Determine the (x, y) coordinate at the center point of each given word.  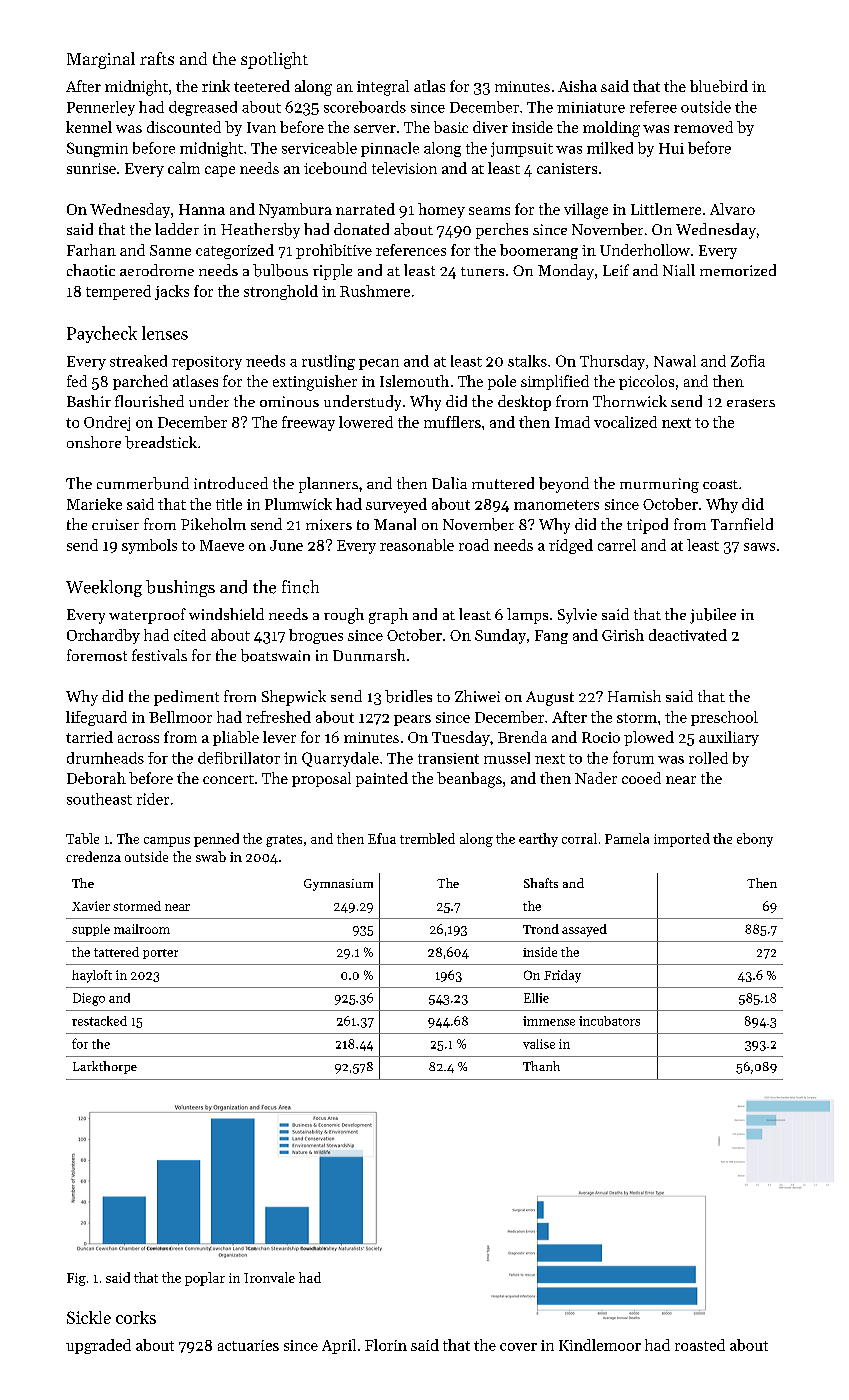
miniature (591, 107)
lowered (366, 422)
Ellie (536, 998)
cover (518, 1347)
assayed (584, 930)
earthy (538, 840)
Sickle (89, 1317)
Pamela (627, 838)
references (411, 250)
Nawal (675, 361)
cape (220, 171)
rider (153, 799)
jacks (172, 292)
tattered (116, 952)
